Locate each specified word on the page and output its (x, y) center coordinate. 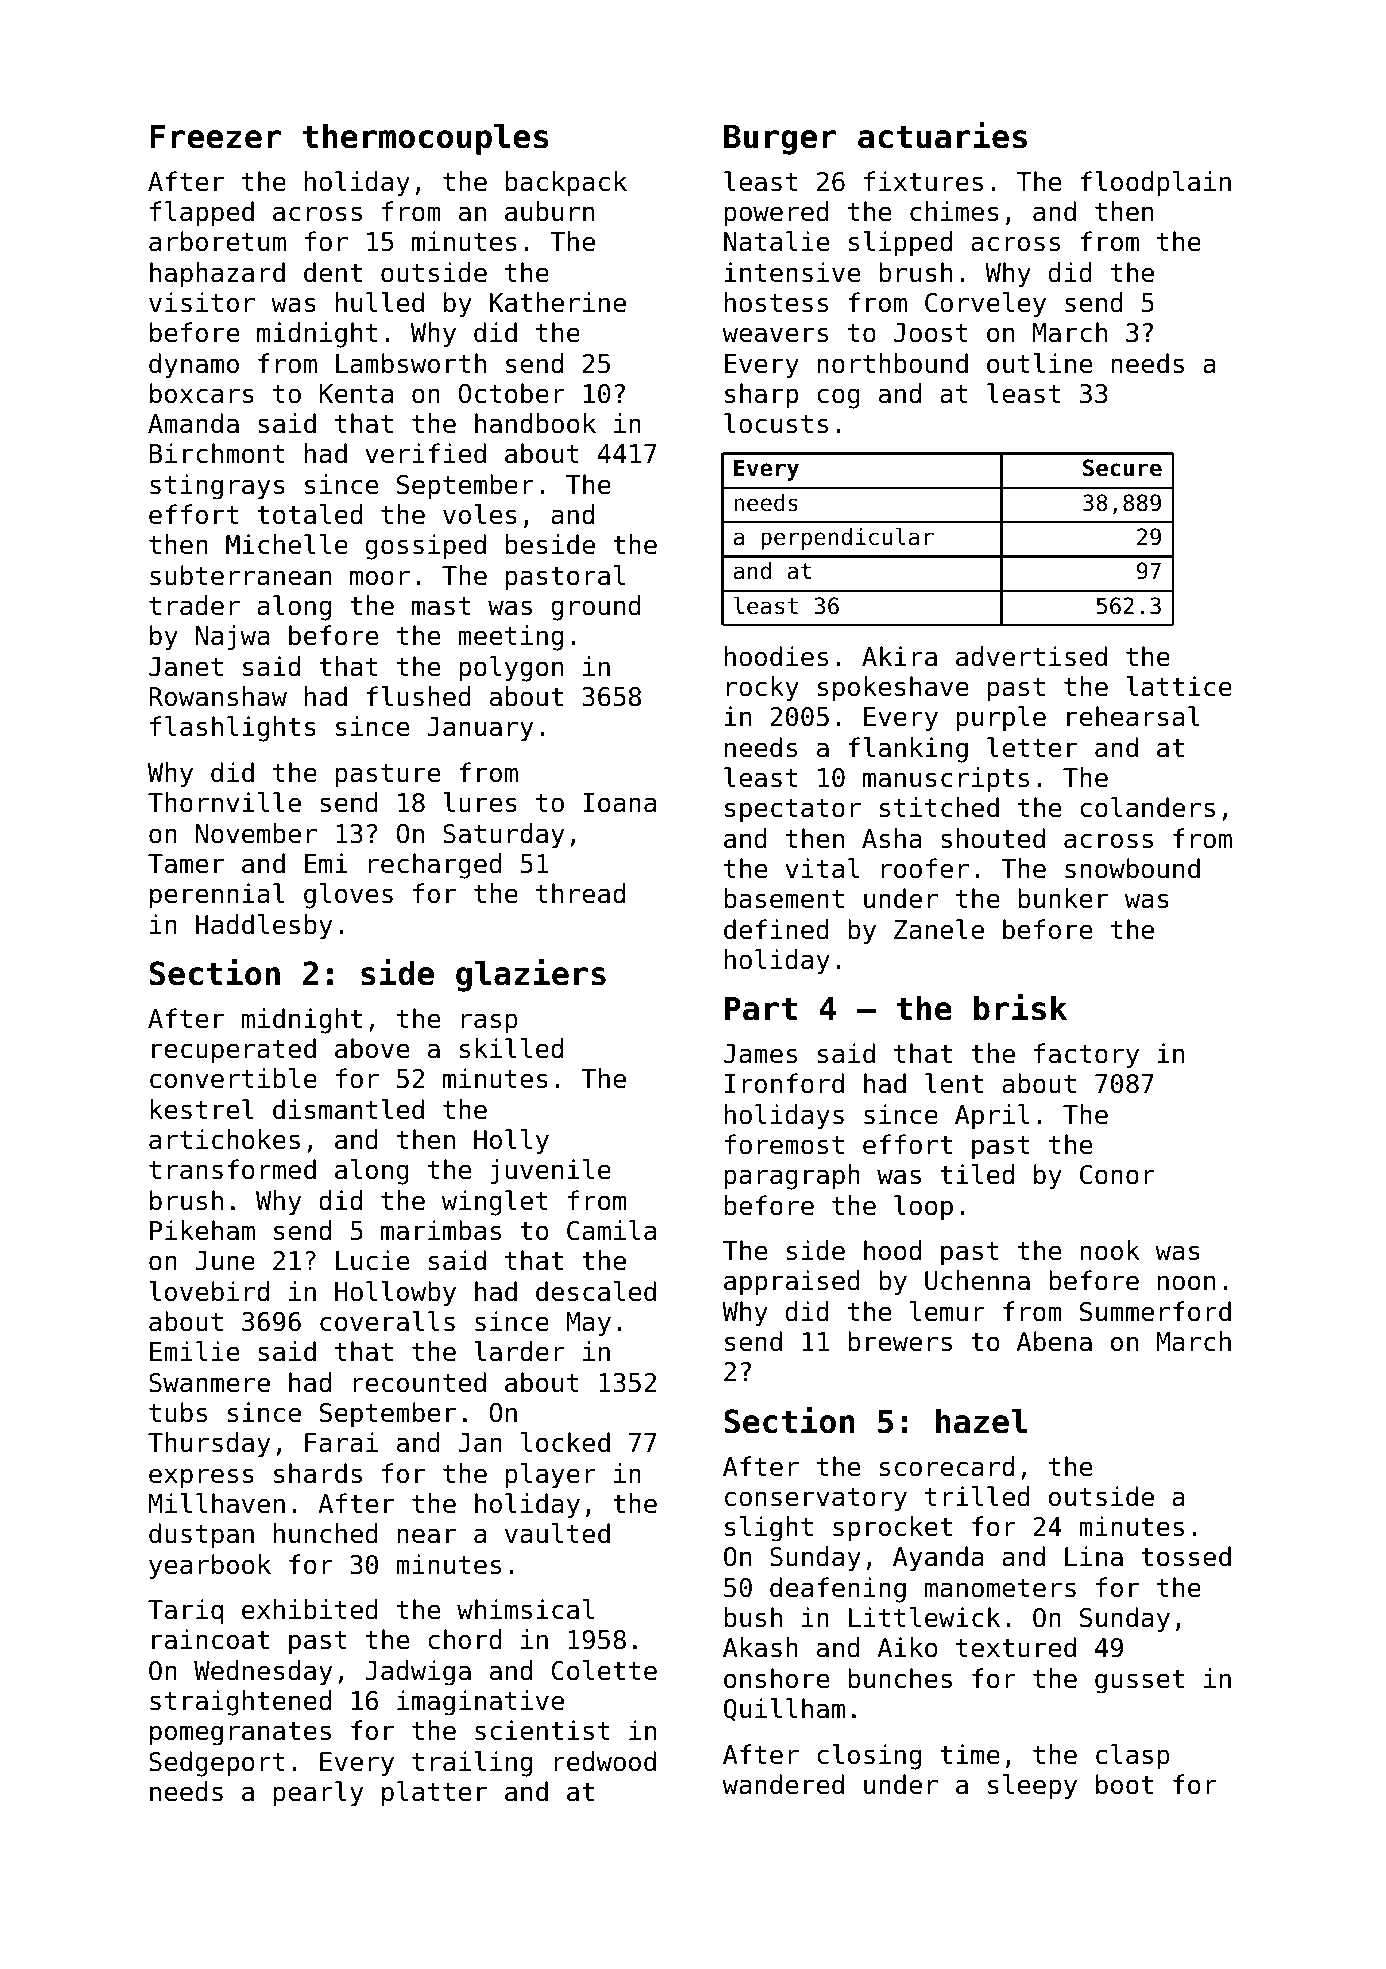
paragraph (792, 1177)
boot (1124, 1784)
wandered (783, 1784)
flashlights (233, 729)
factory (1086, 1056)
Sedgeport (217, 1764)
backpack (566, 184)
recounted (419, 1382)
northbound (892, 363)
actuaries (942, 135)
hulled (380, 302)
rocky (763, 689)
